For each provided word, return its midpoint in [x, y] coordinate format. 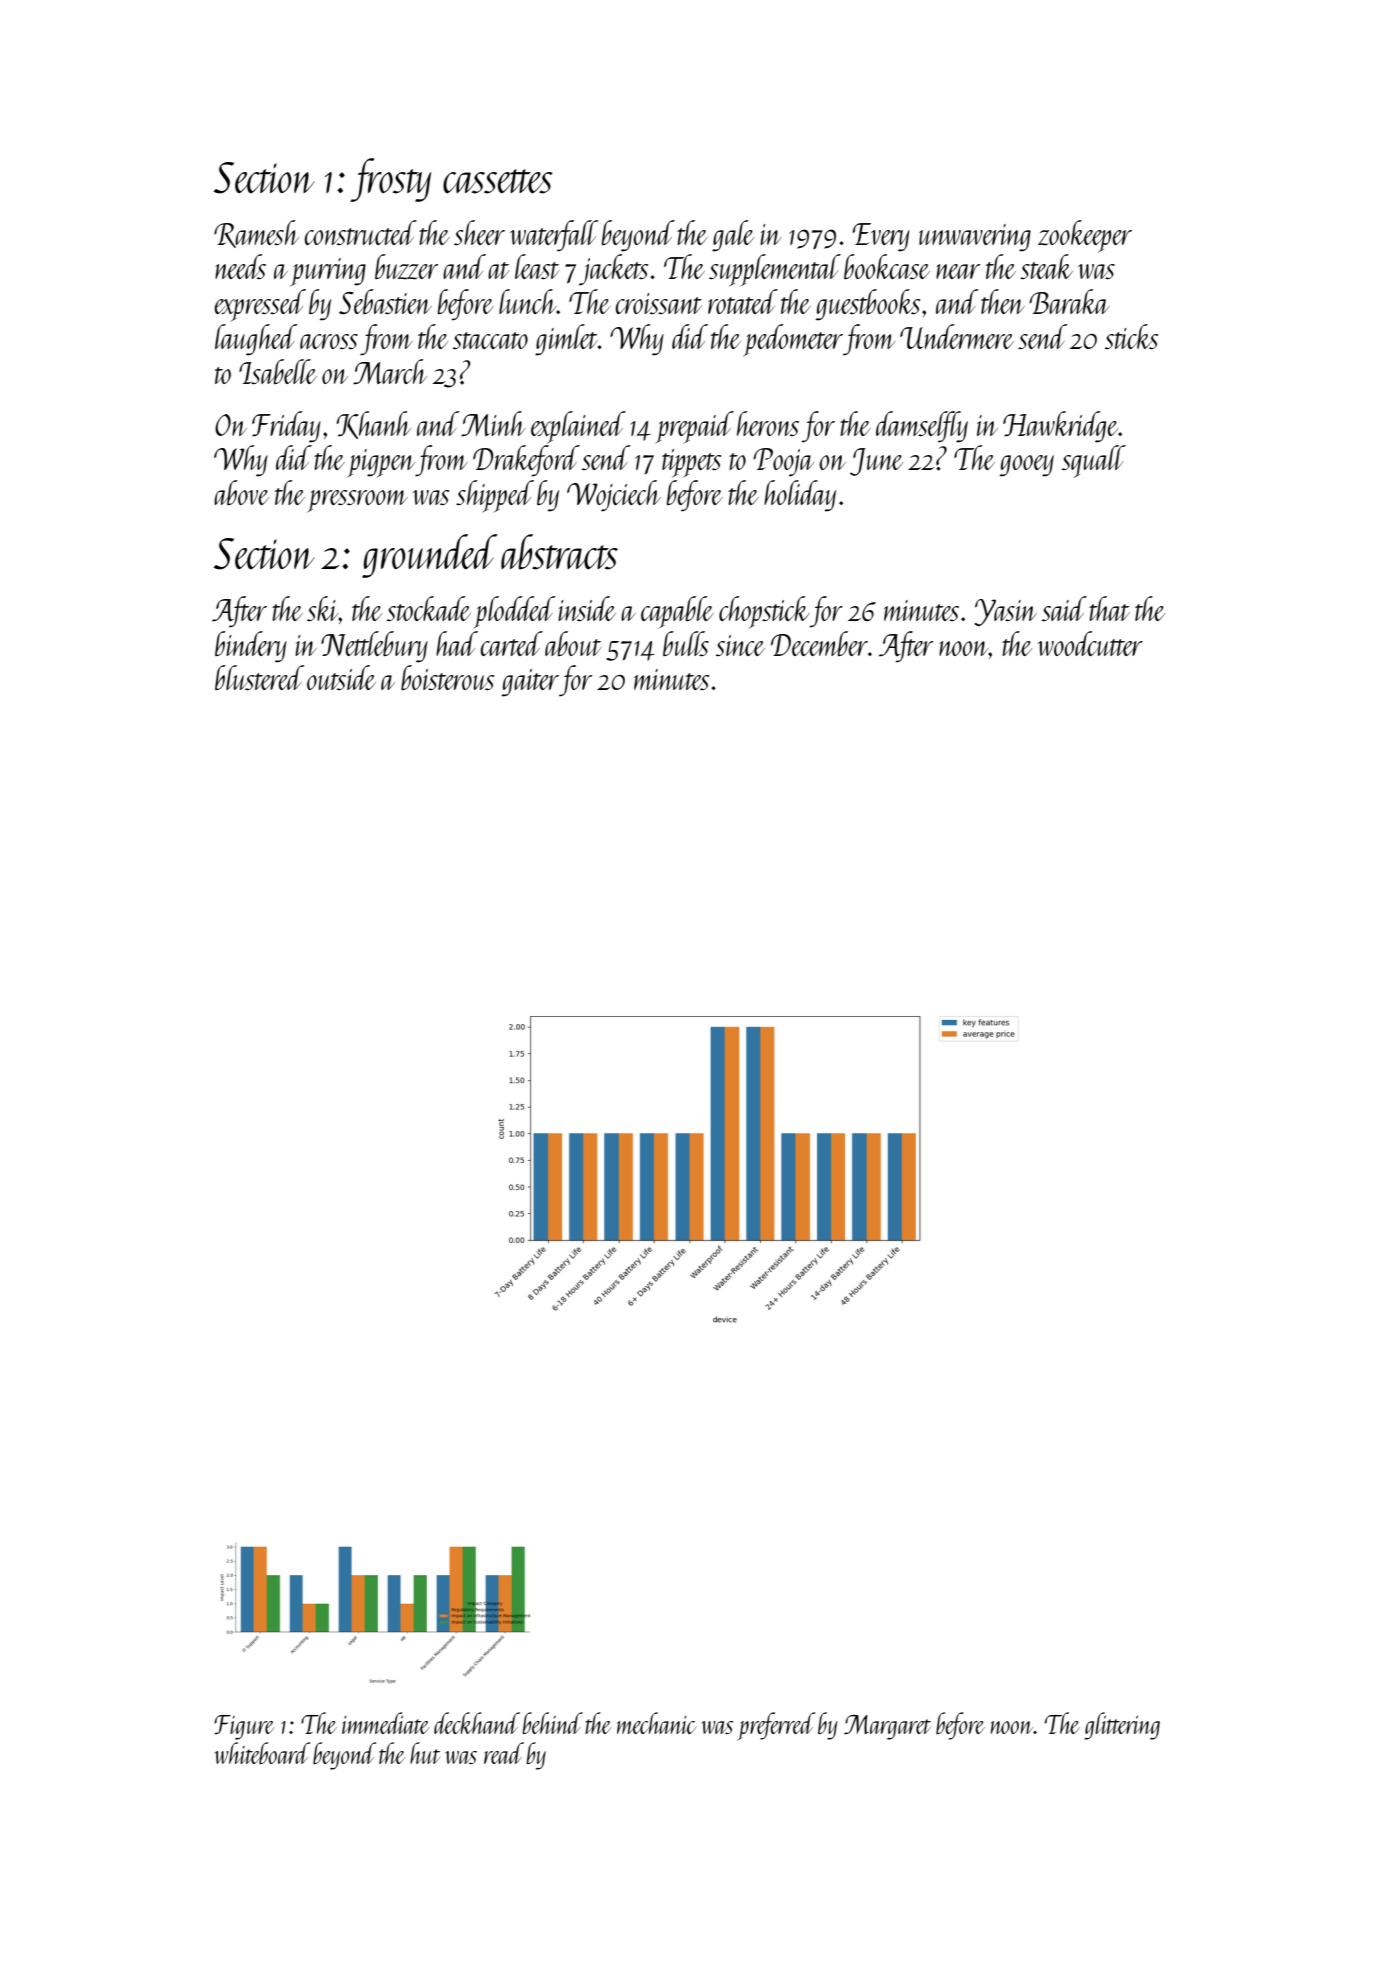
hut [425, 1753]
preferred [776, 1726]
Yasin [1005, 612]
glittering [1122, 1726]
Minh [493, 423]
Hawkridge [1061, 427]
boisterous [447, 677]
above [241, 492]
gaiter [530, 683]
